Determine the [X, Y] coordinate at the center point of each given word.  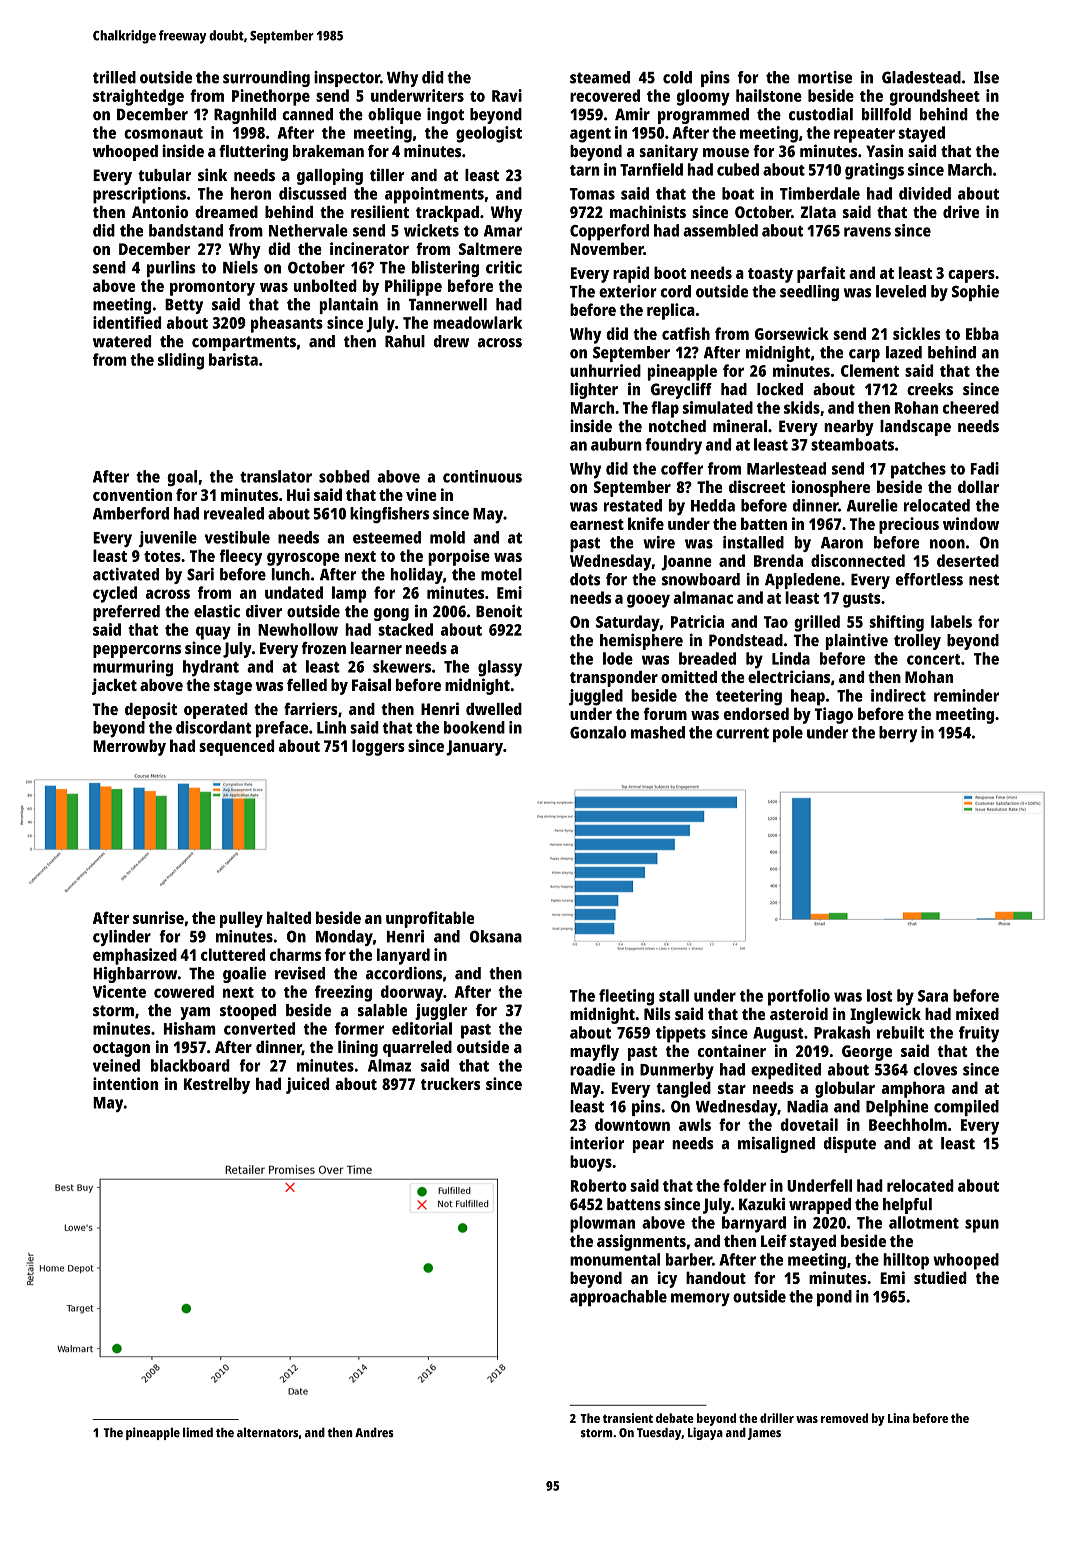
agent [590, 135]
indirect [898, 695]
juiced [307, 1085]
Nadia [807, 1106]
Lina [899, 1418]
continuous [482, 476]
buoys [591, 1163]
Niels [240, 267]
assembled [720, 230]
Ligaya [705, 1433]
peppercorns [137, 651]
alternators [267, 1432]
